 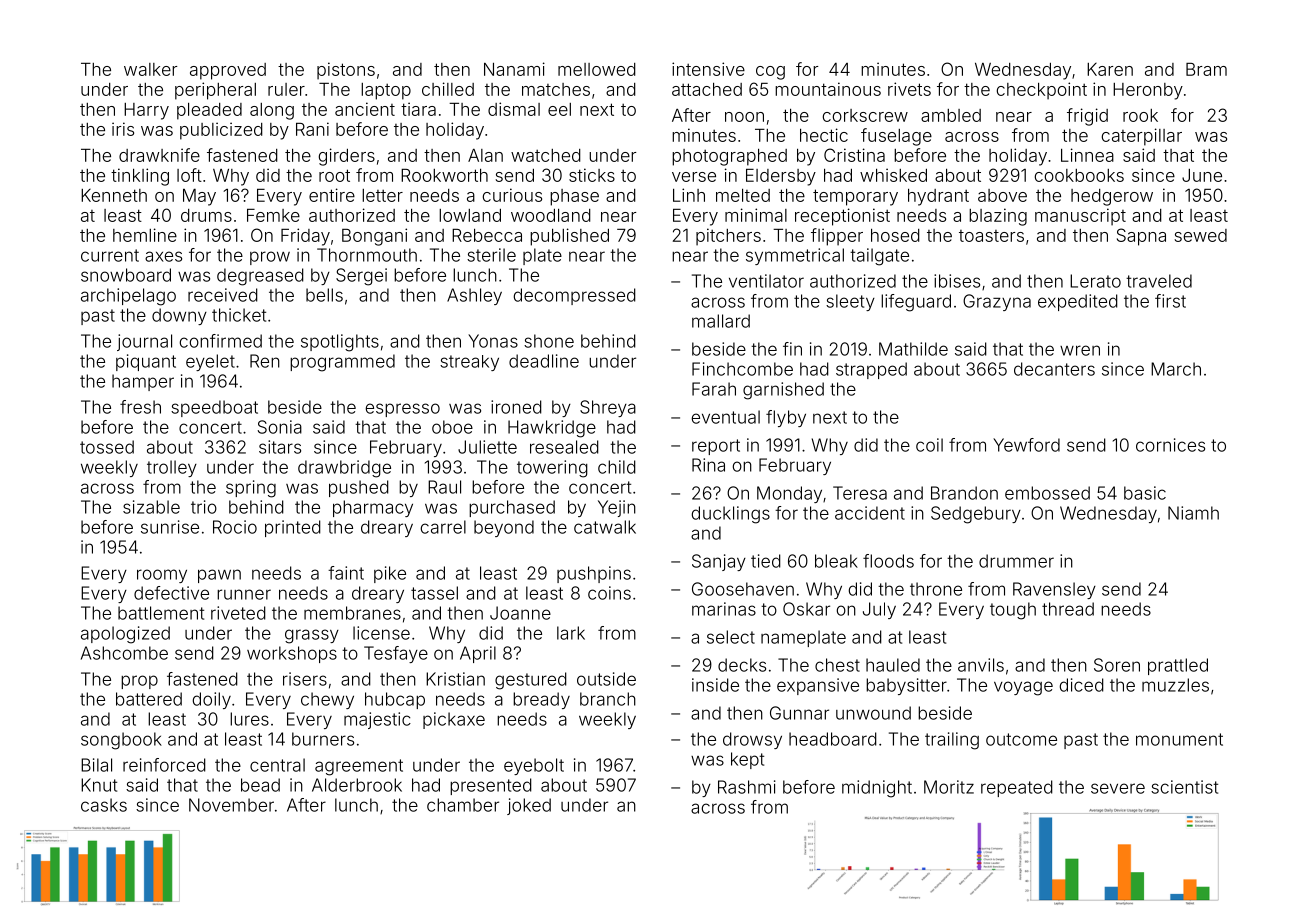 What do you see at coordinates (998, 217) in the document?
I see `blazing` at bounding box center [998, 217].
